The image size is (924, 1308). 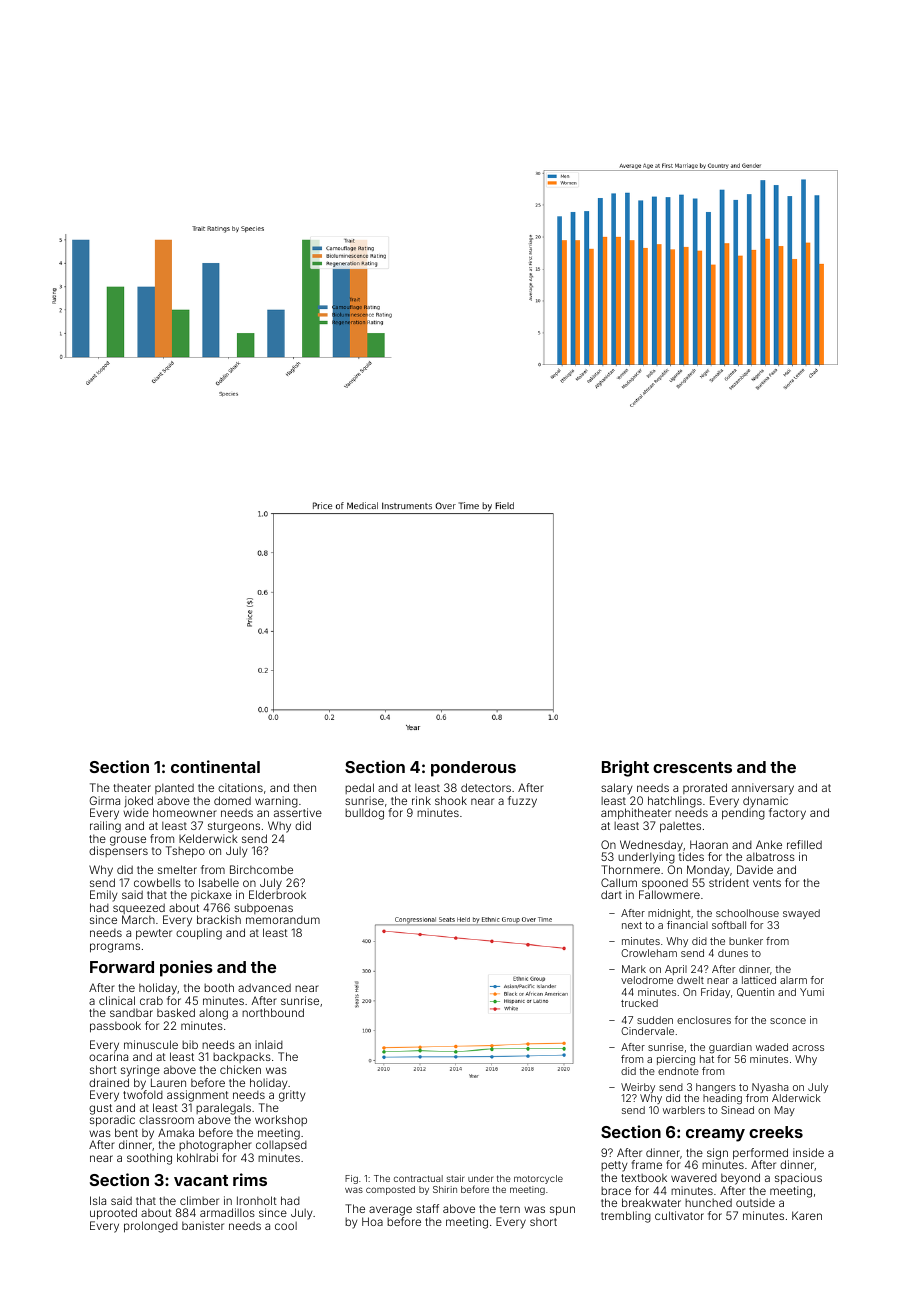 What do you see at coordinates (264, 987) in the page?
I see `advanced` at bounding box center [264, 987].
